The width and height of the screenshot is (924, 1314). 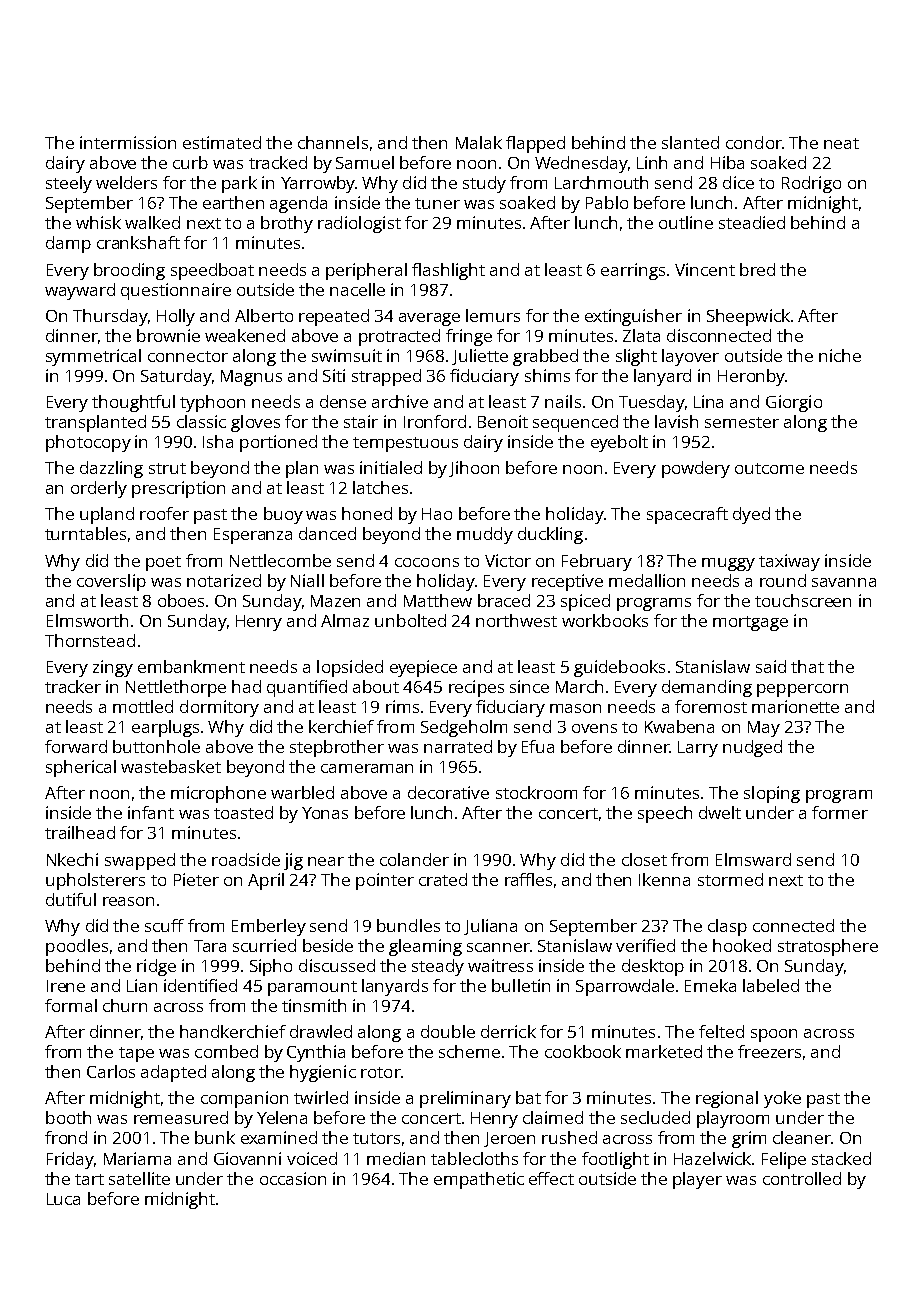 I want to click on stockroom, so click(x=536, y=792).
